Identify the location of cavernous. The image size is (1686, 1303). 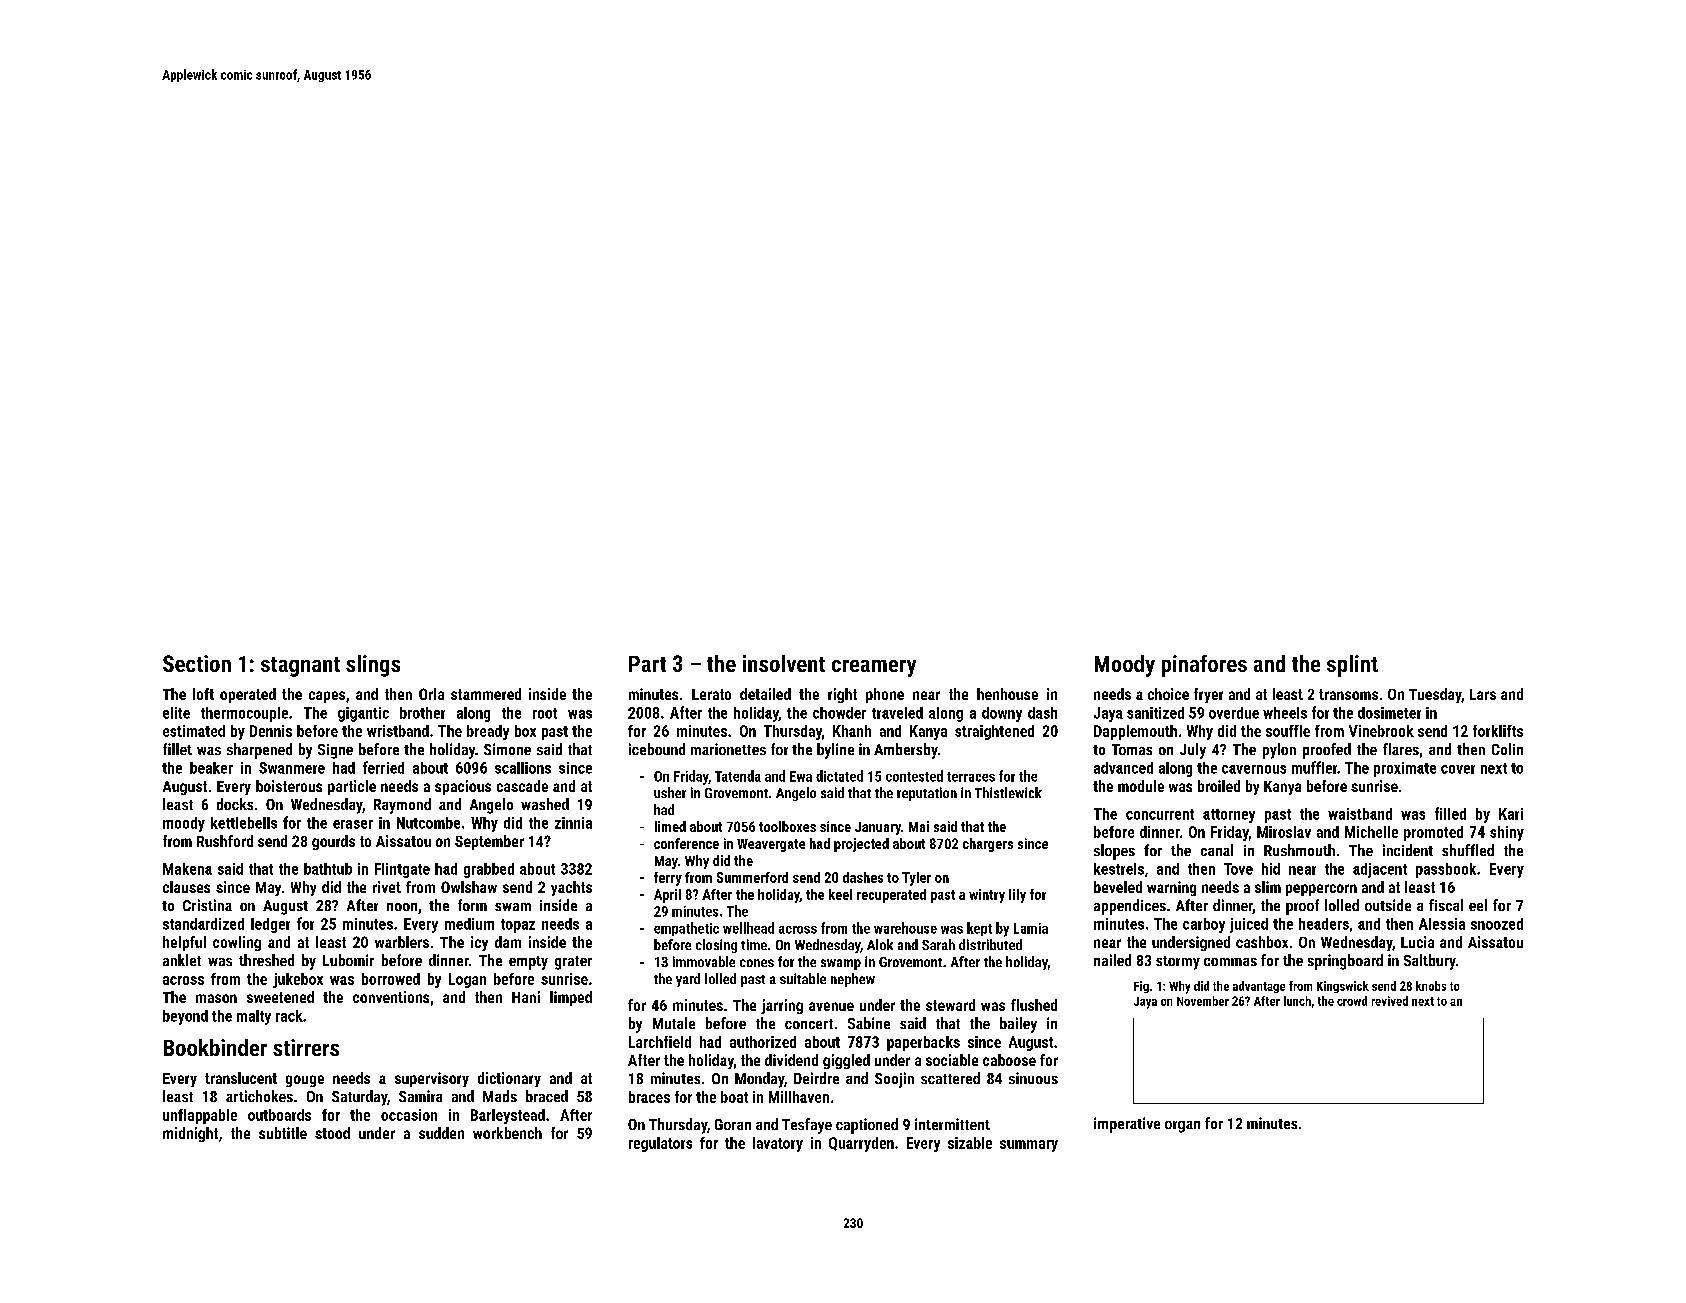
(1254, 769).
